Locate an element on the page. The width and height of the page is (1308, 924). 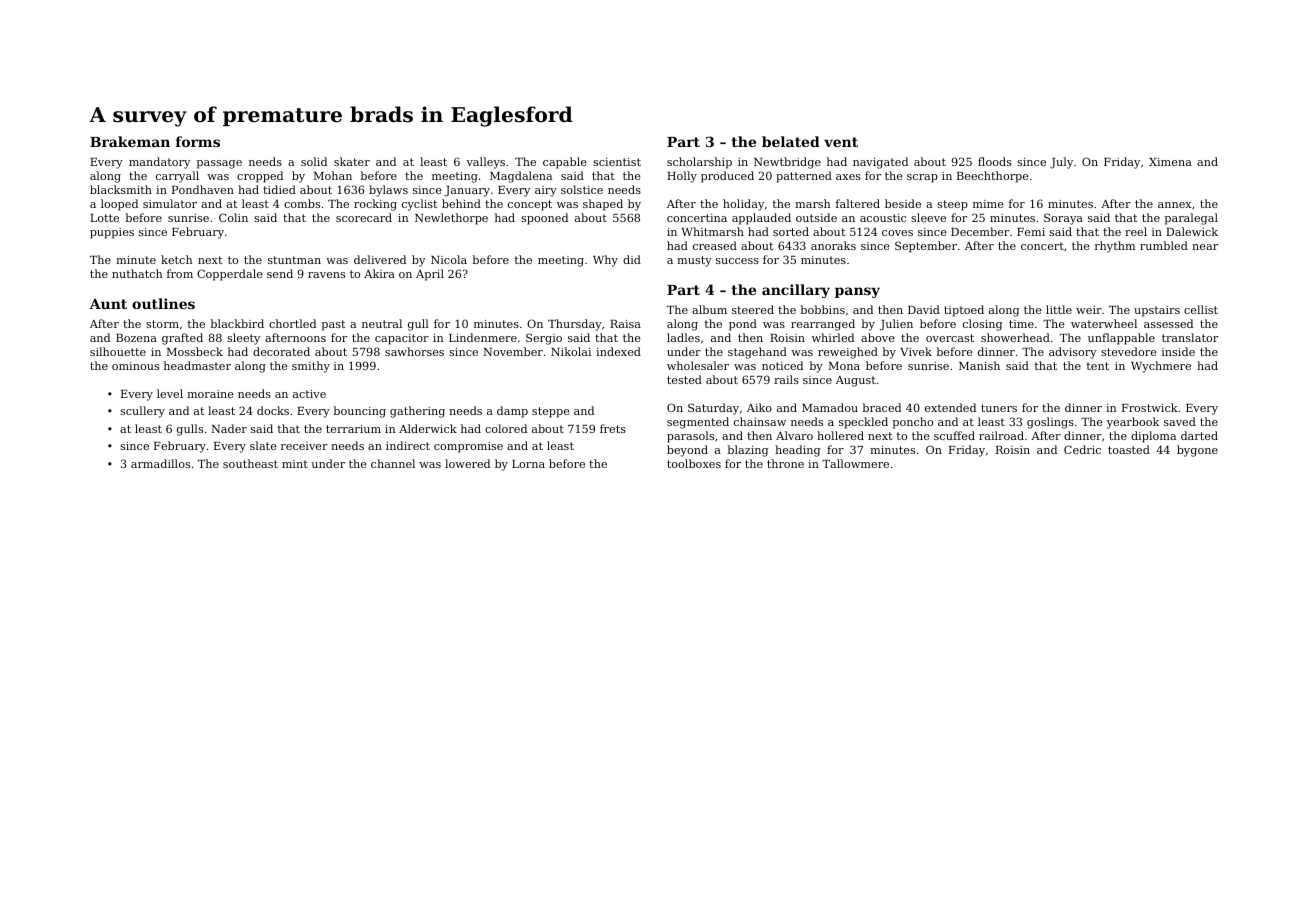
weir is located at coordinates (1089, 310).
